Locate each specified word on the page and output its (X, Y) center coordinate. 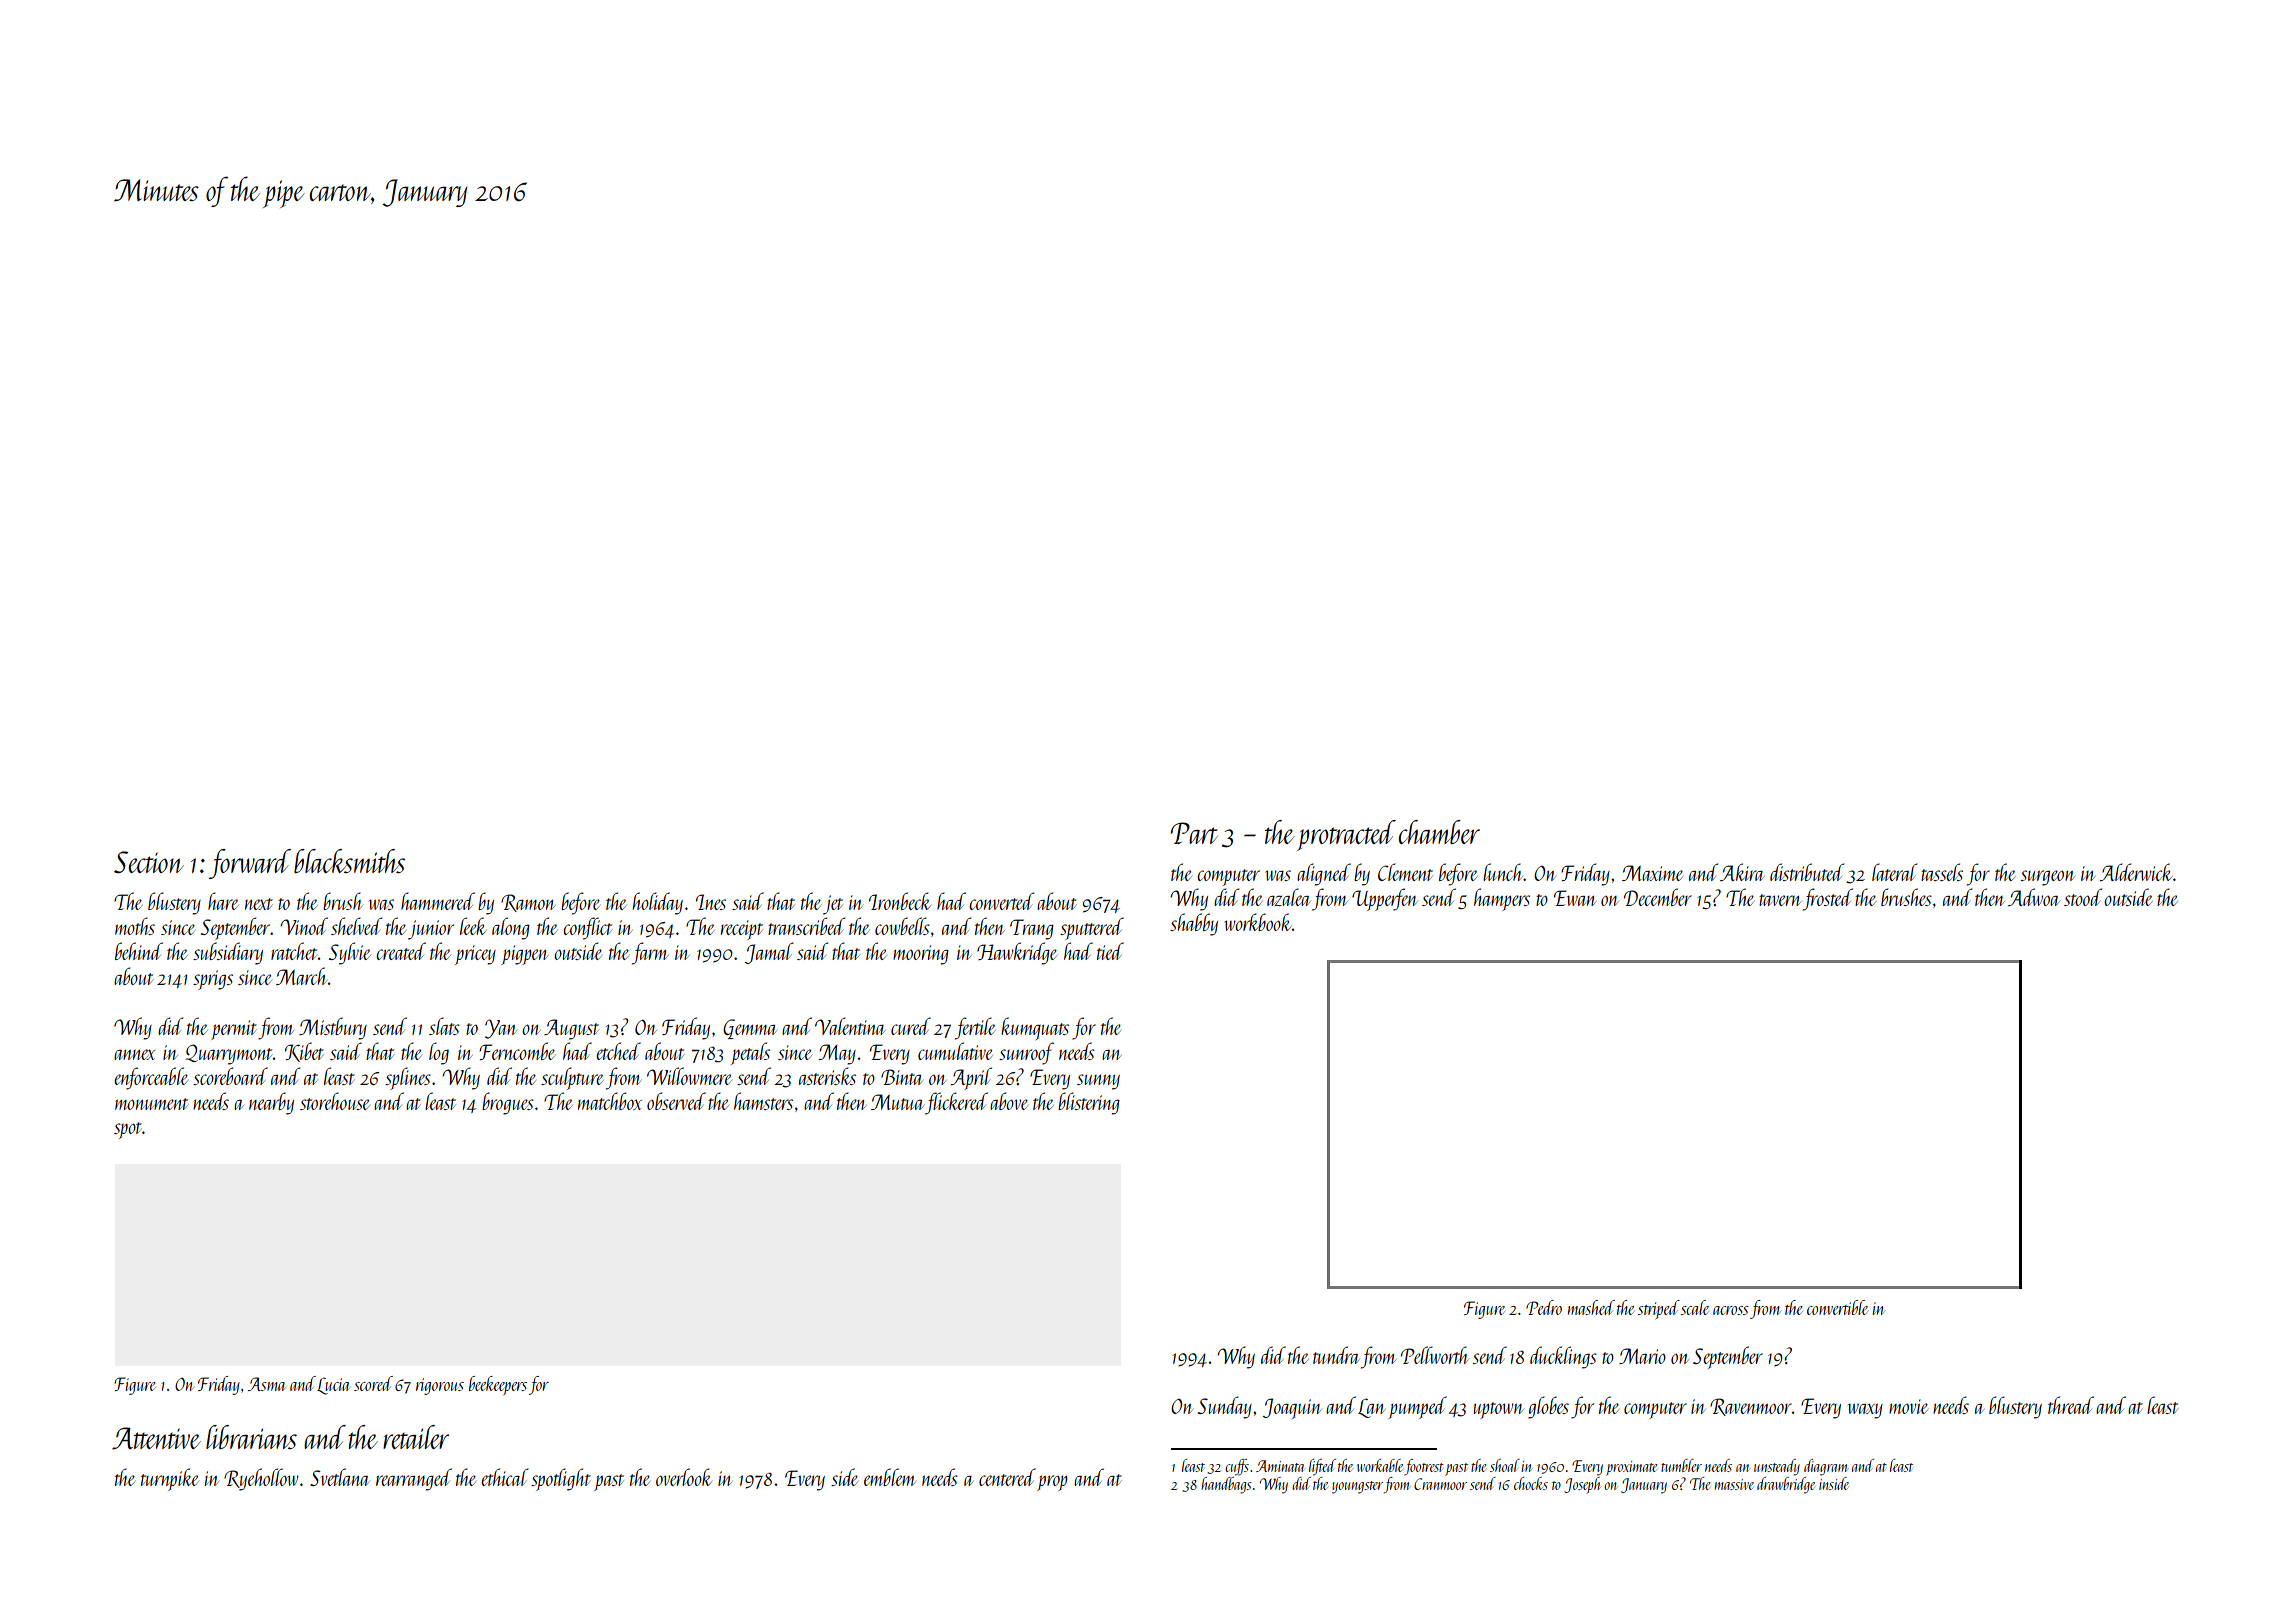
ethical (505, 1477)
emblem (890, 1477)
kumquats (1035, 1028)
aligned (1324, 874)
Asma (267, 1384)
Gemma (750, 1029)
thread (2071, 1405)
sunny (1098, 1082)
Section (149, 862)
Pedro (1544, 1307)
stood (2083, 897)
